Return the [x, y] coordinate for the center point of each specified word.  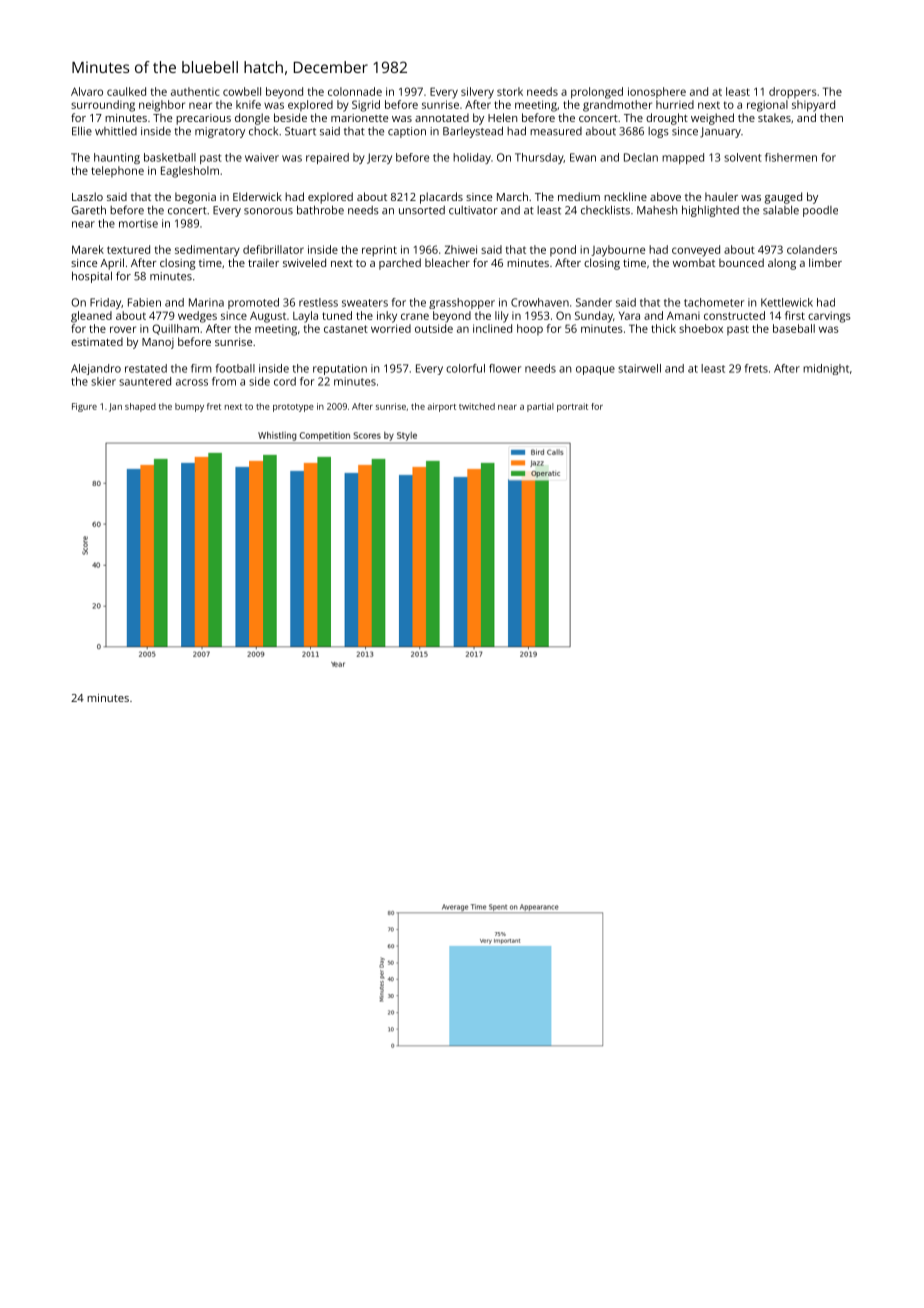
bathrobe [320, 210]
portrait [572, 407]
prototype [293, 408]
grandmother [617, 106]
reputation [340, 369]
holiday [472, 158]
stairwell [639, 368]
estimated [97, 341]
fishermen [791, 157]
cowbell [242, 91]
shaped [140, 407]
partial [540, 407]
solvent [743, 157]
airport [441, 407]
